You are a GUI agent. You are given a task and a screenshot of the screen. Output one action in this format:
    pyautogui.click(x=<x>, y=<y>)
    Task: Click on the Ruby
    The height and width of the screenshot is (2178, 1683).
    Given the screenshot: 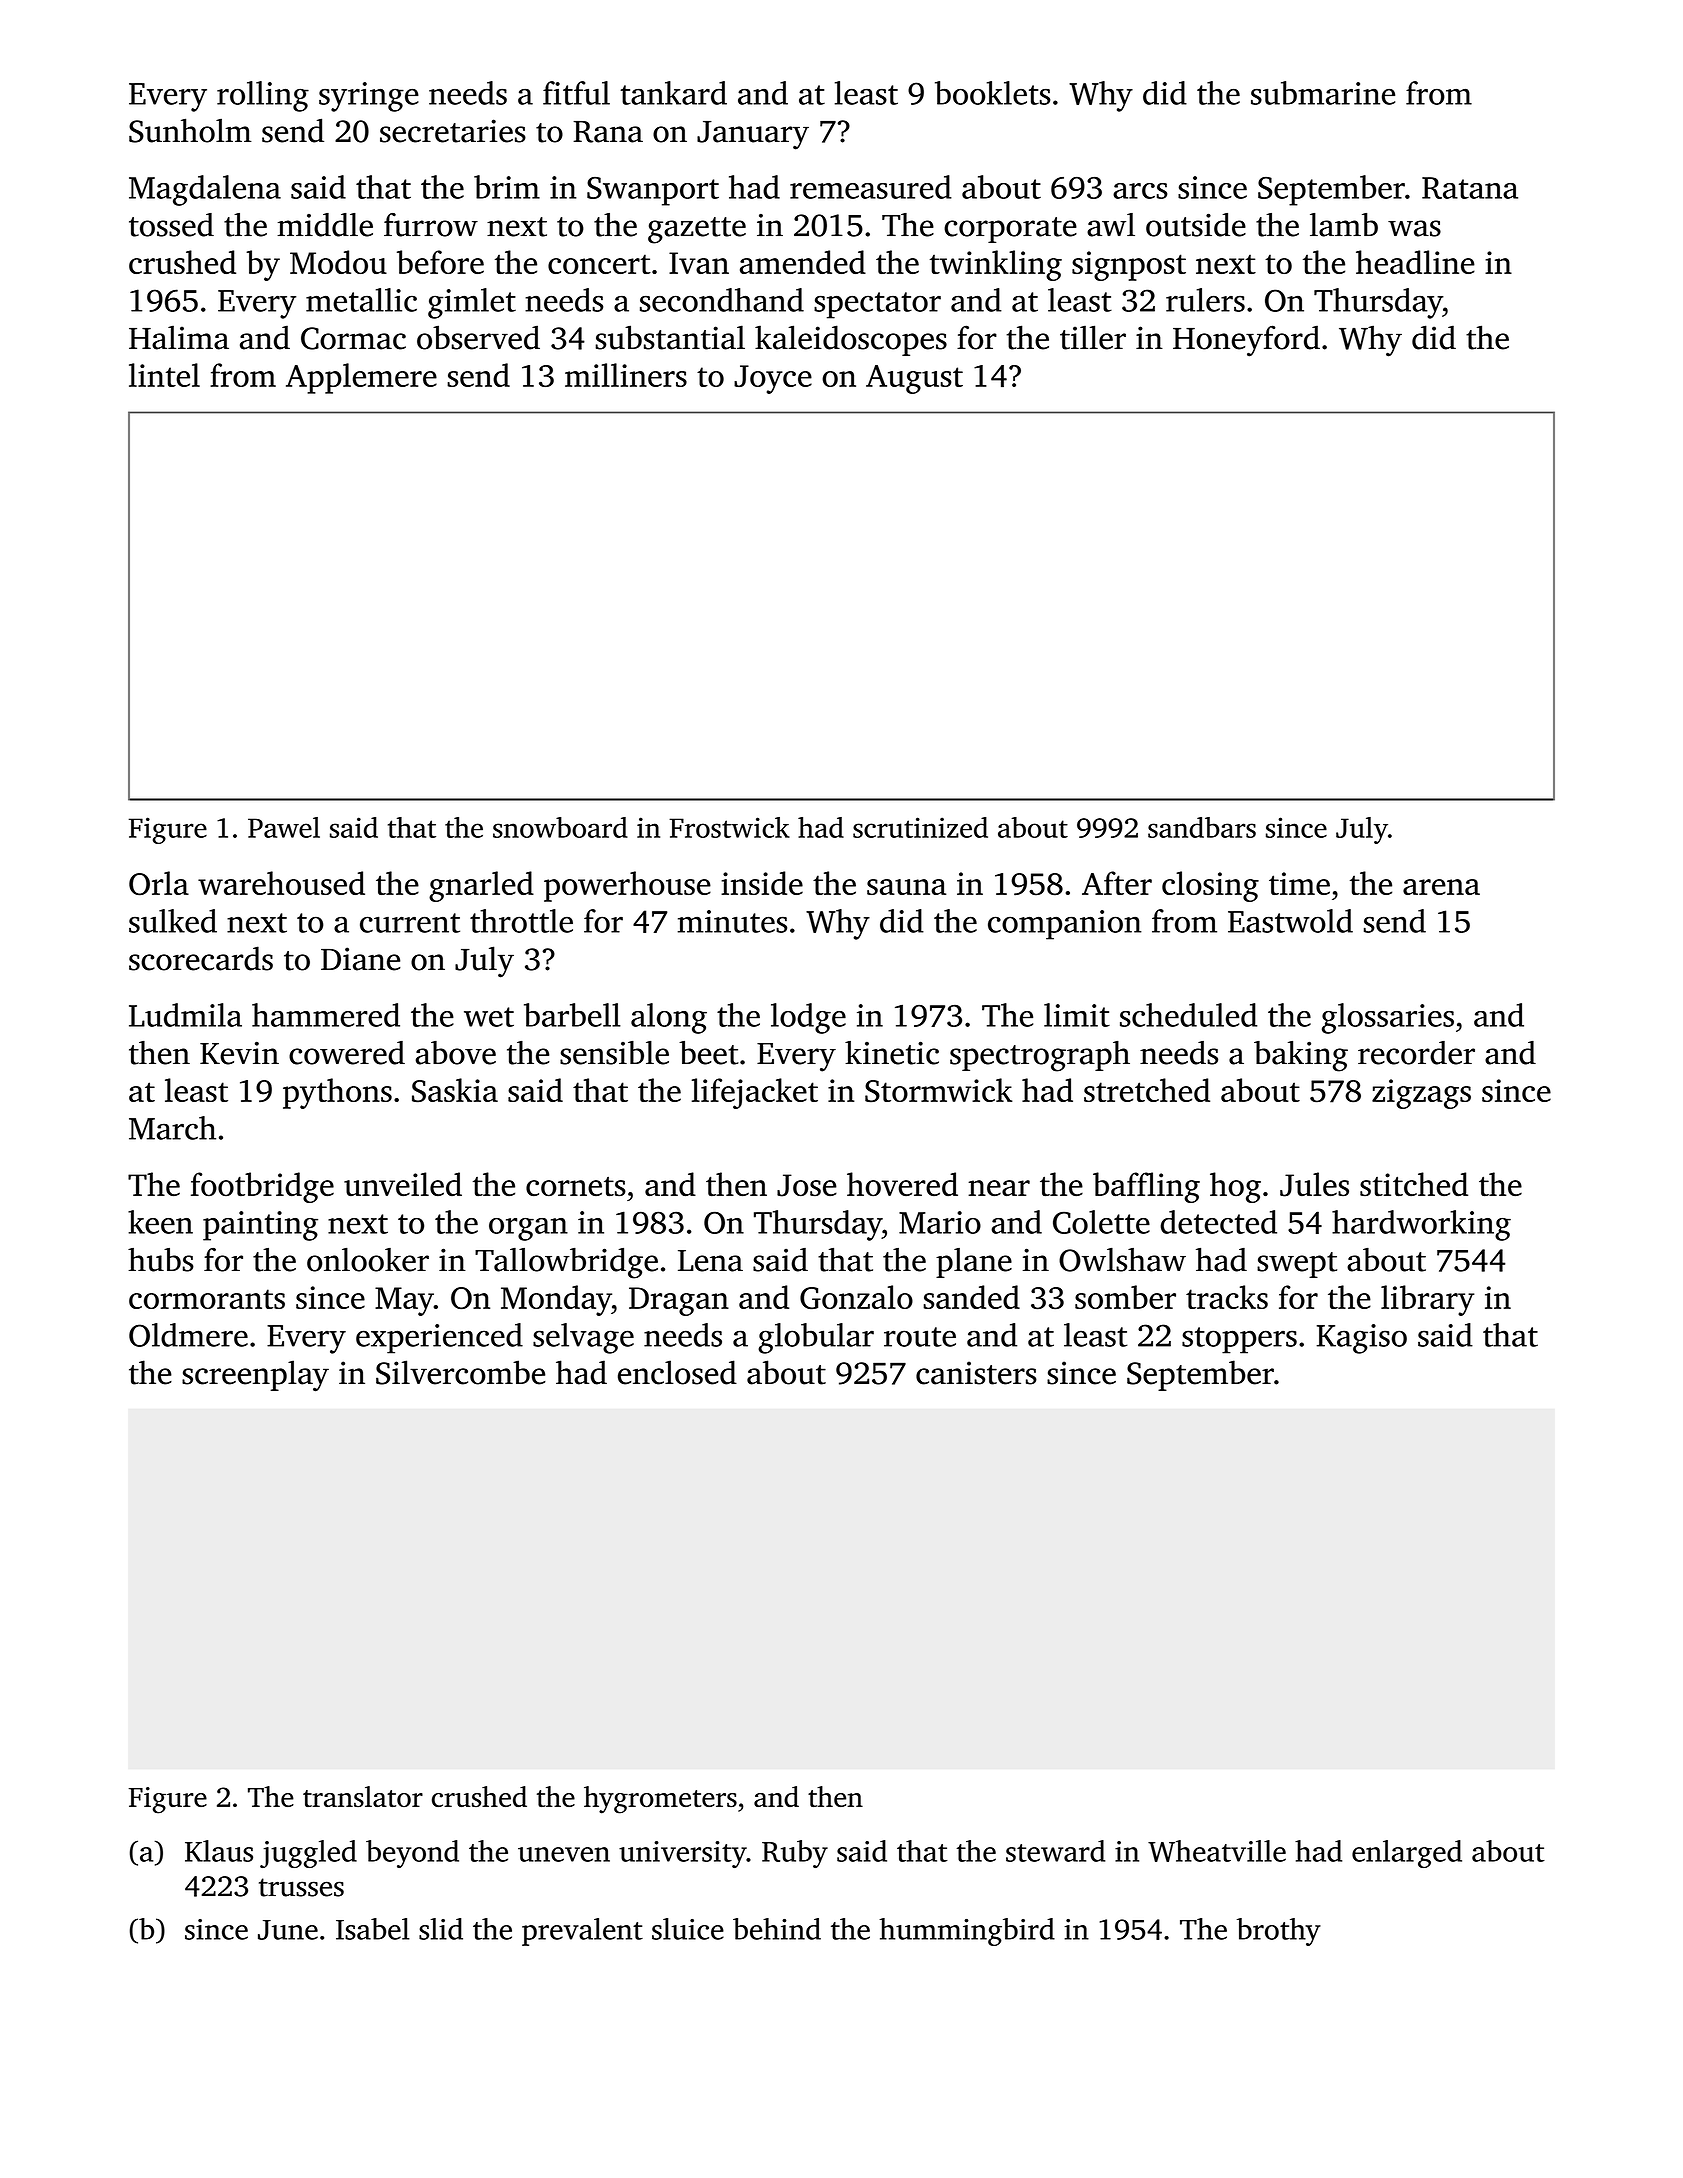 What is the action you would take?
    pyautogui.click(x=795, y=1854)
